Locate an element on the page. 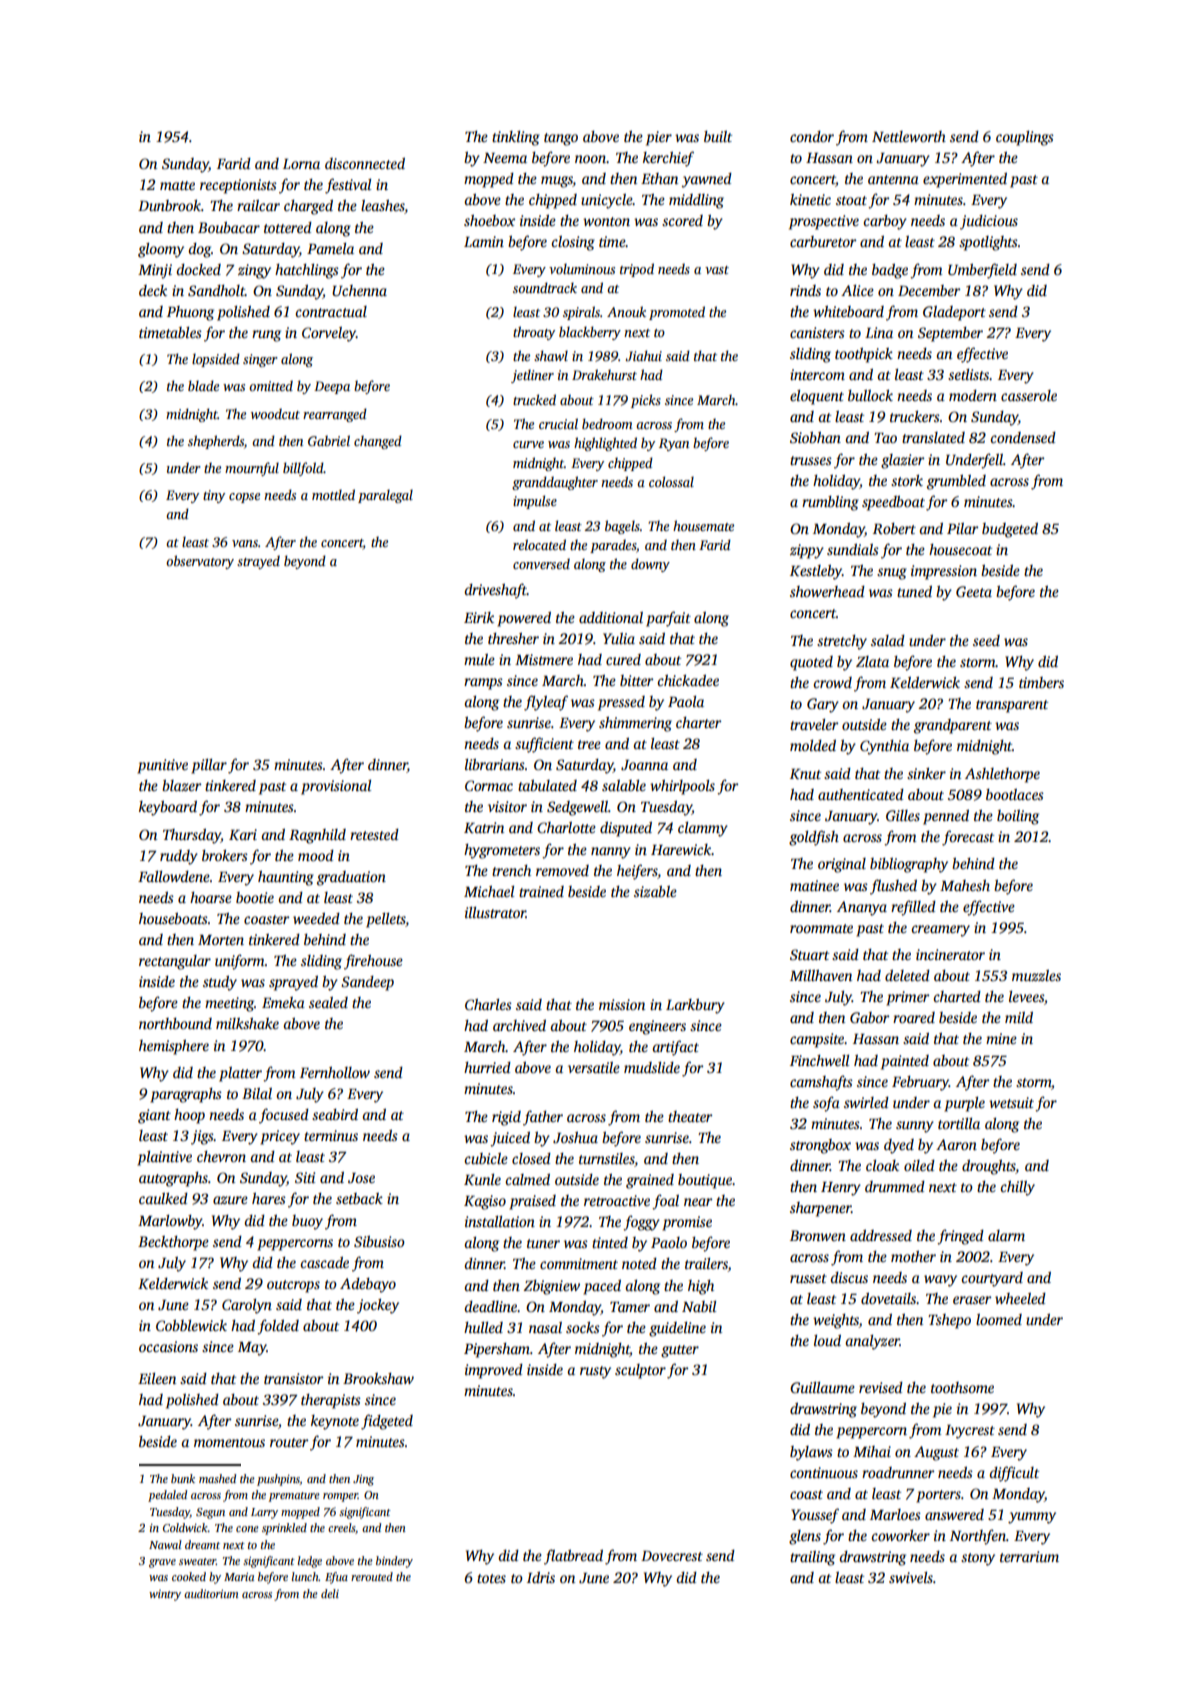  matte is located at coordinates (177, 185).
